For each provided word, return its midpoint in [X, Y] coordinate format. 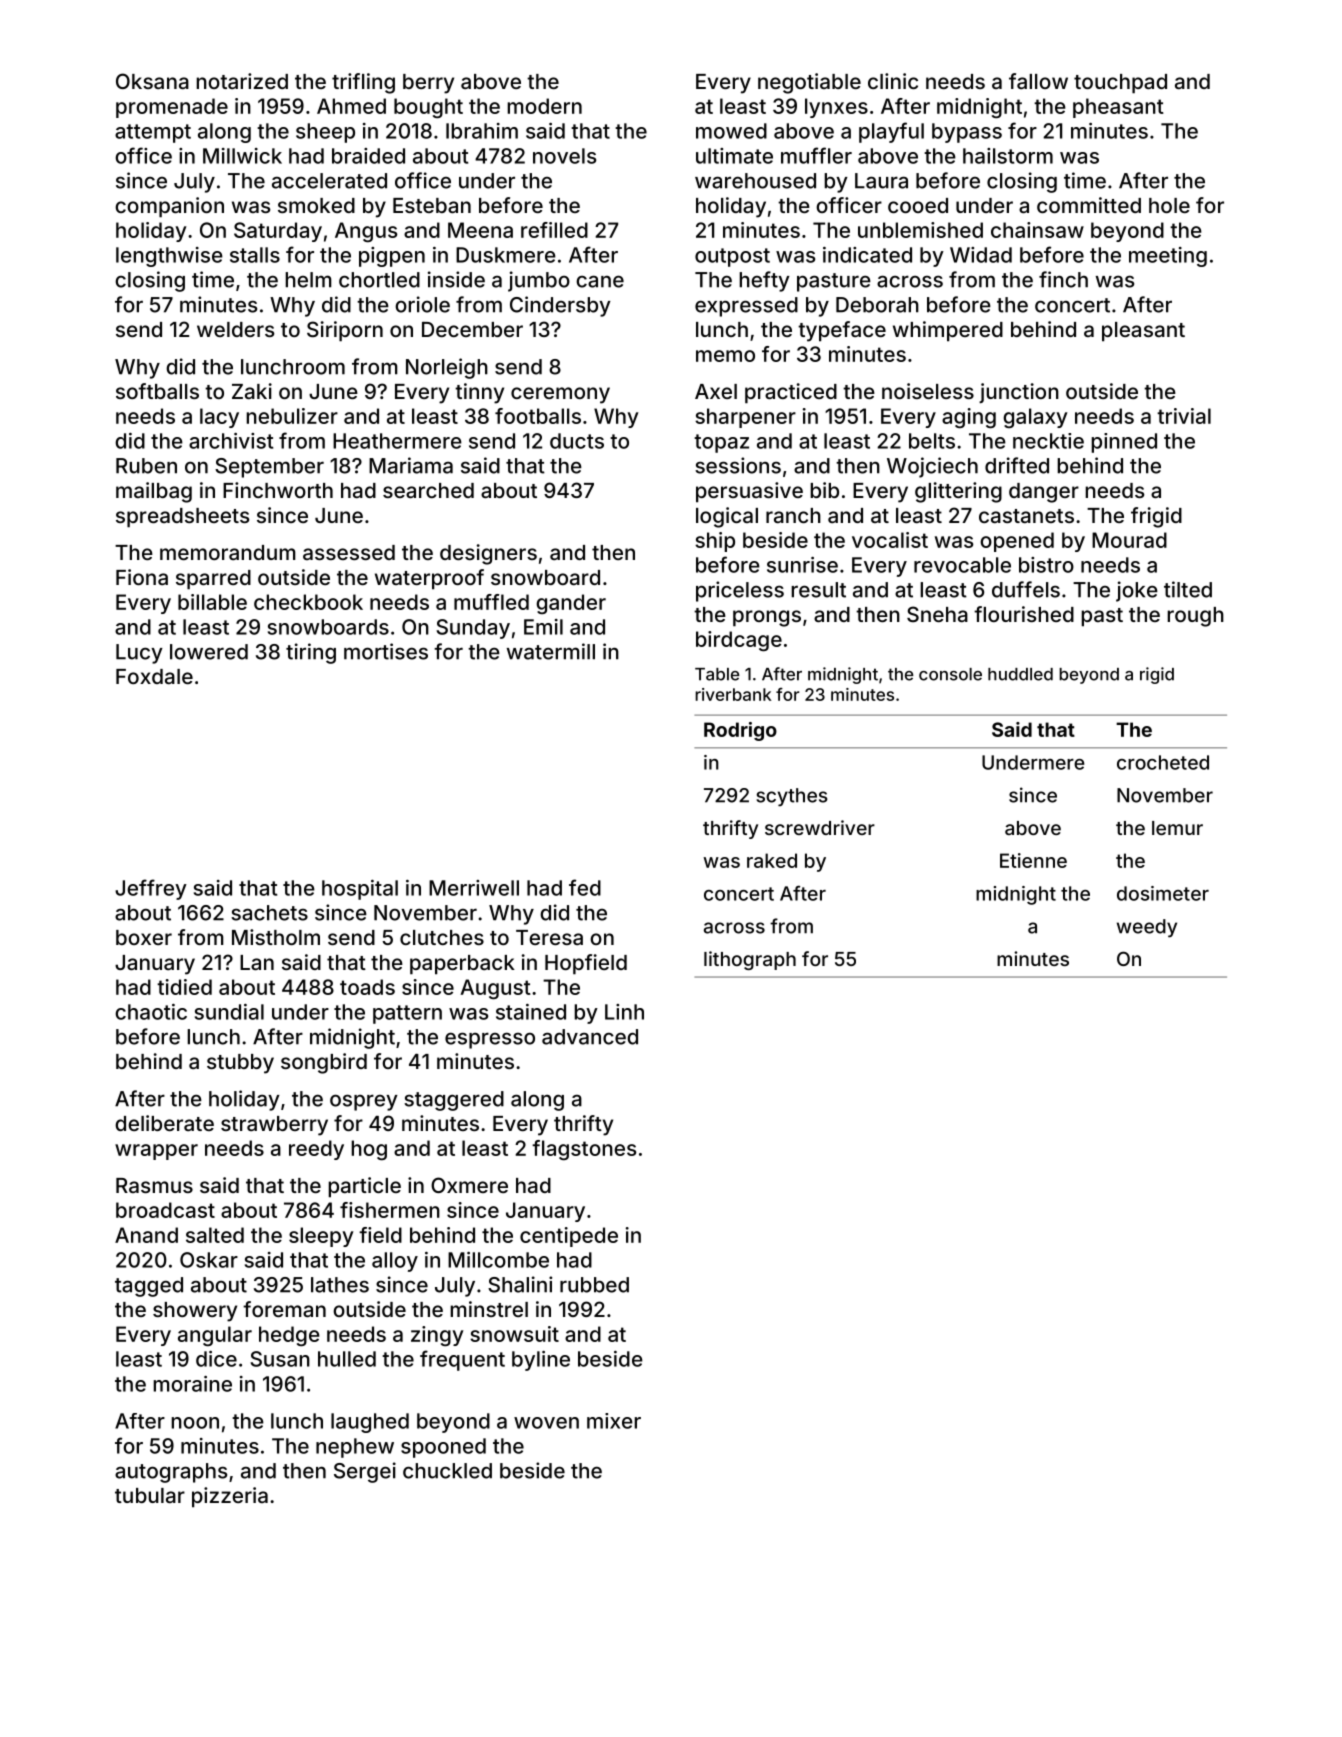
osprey [364, 1102]
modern [544, 106]
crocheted [1163, 762]
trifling [363, 83]
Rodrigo [740, 731]
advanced [590, 1037]
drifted [1017, 465]
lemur [1177, 828]
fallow [1038, 81]
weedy [1147, 928]
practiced [791, 393]
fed [585, 887]
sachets [269, 913]
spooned [443, 1448]
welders [235, 329]
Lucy [139, 654]
